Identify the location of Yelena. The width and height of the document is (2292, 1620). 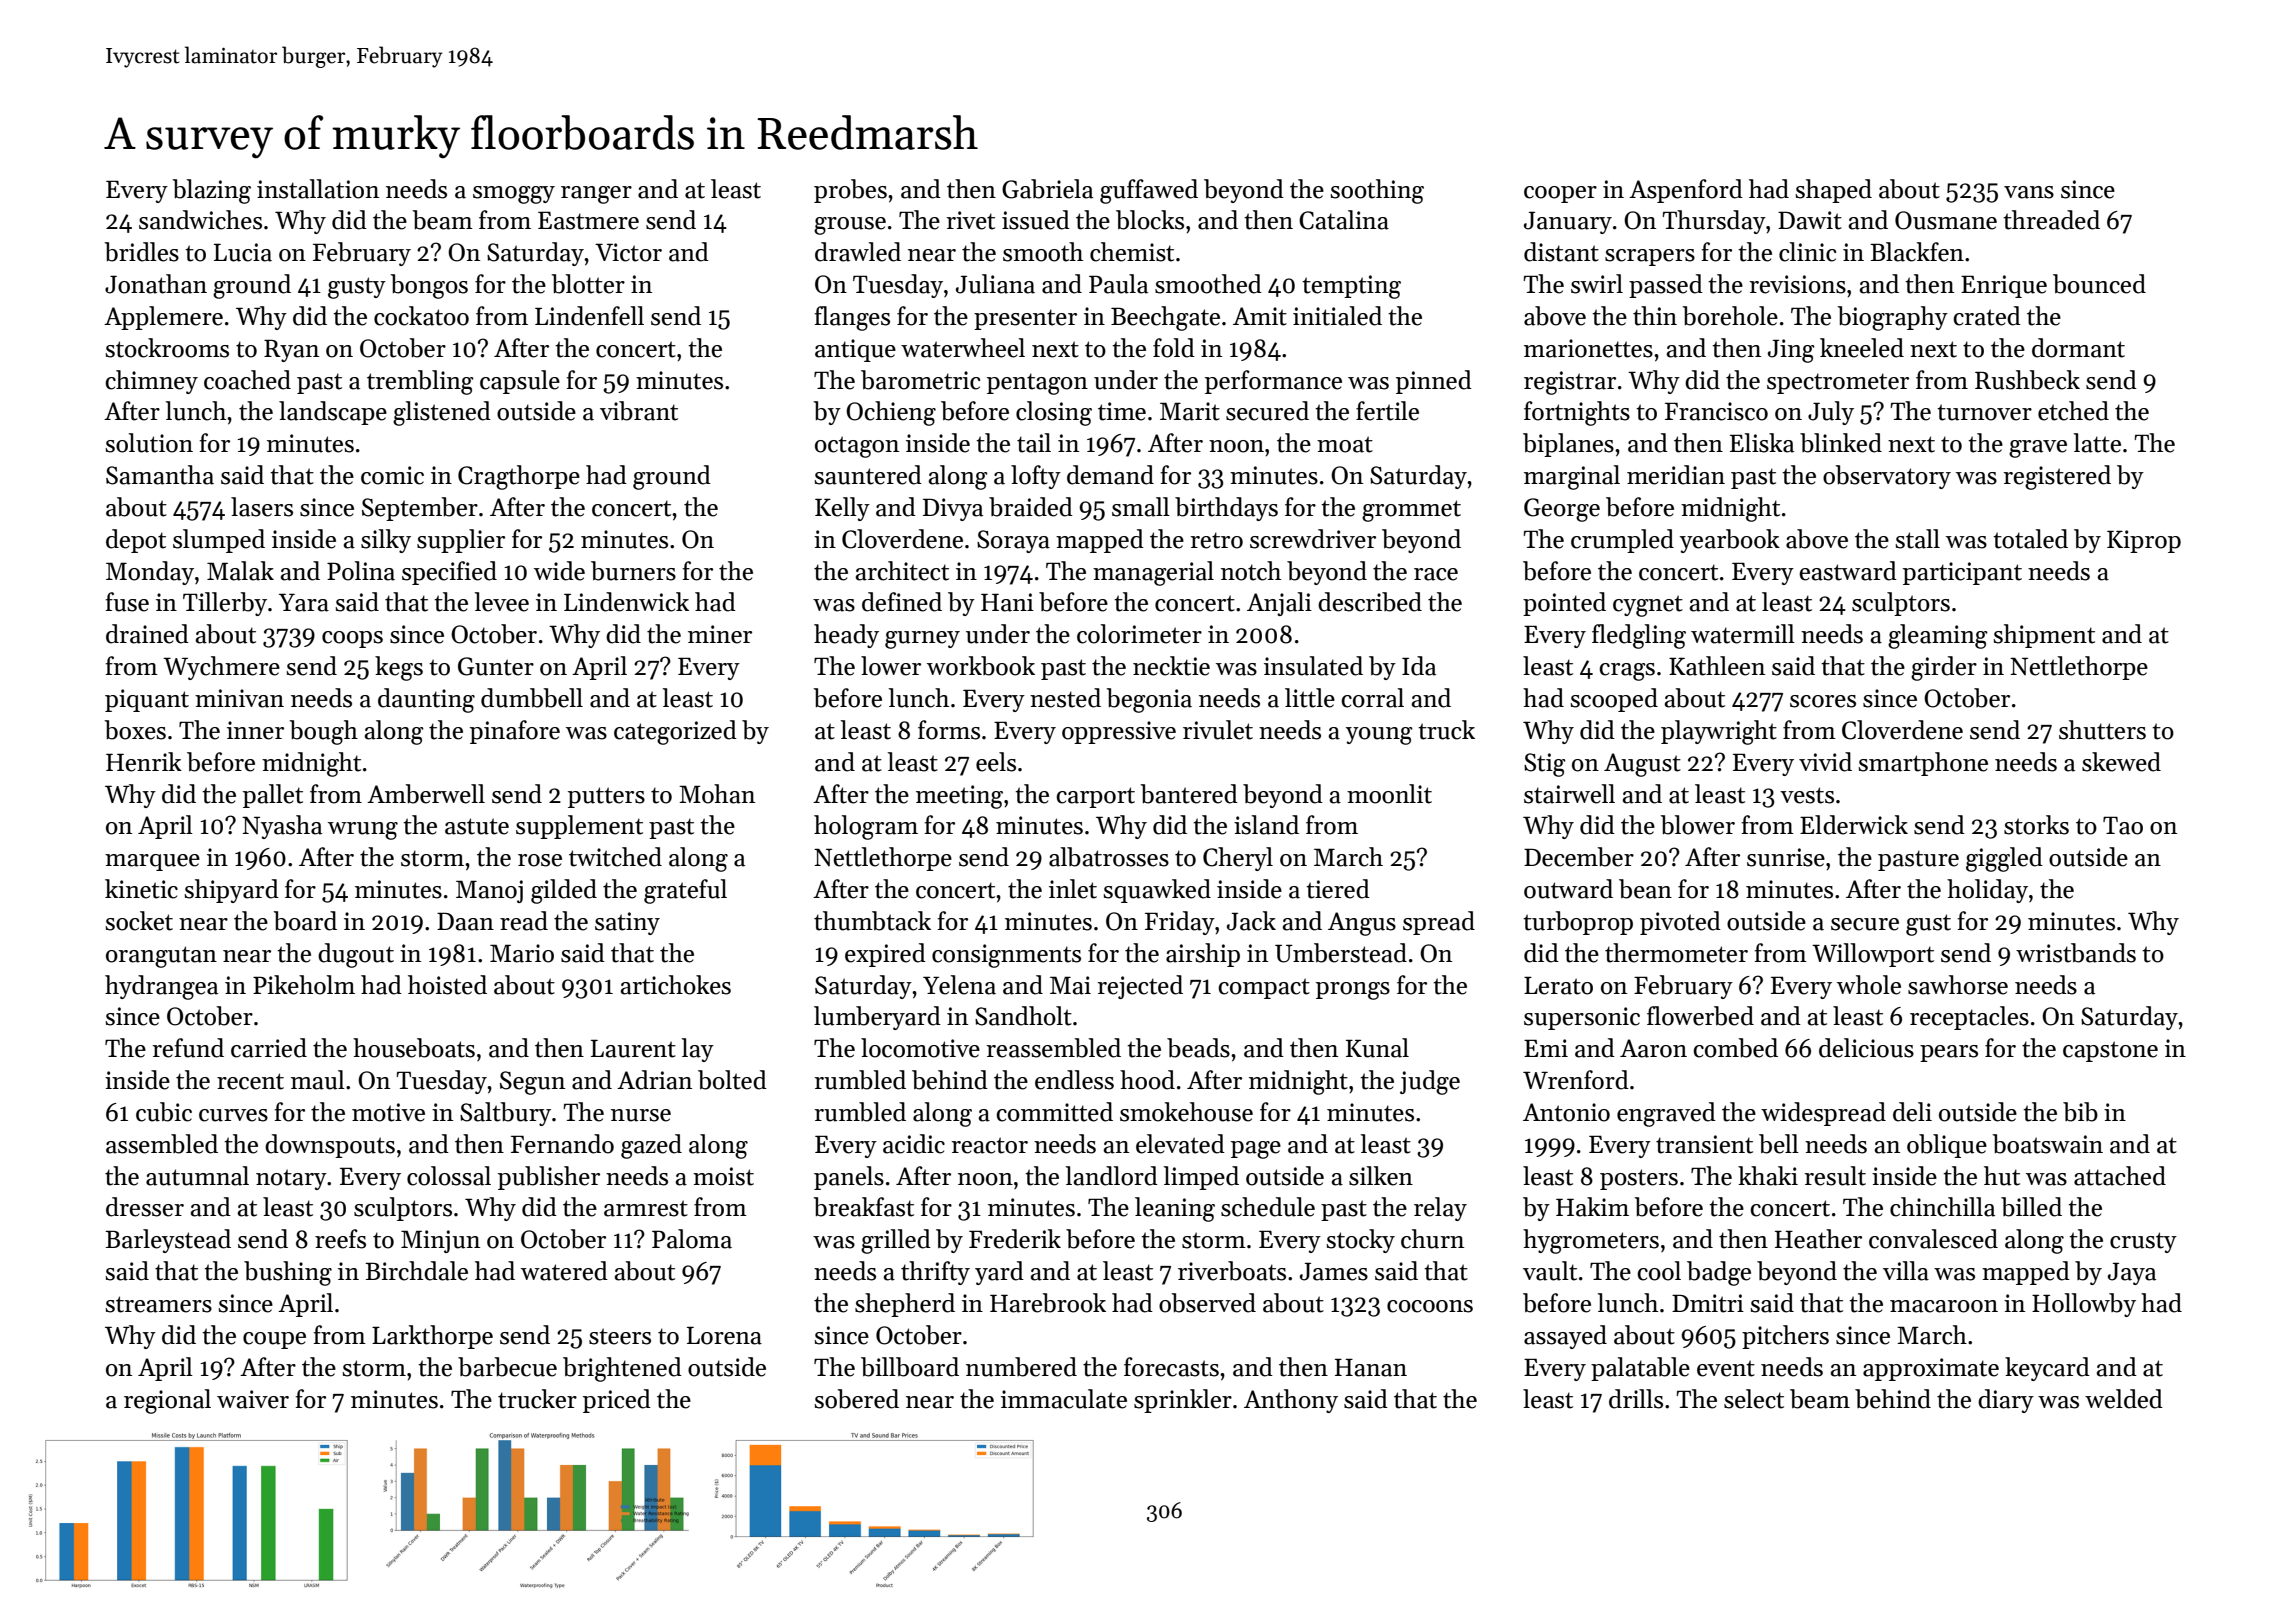
(959, 985).
